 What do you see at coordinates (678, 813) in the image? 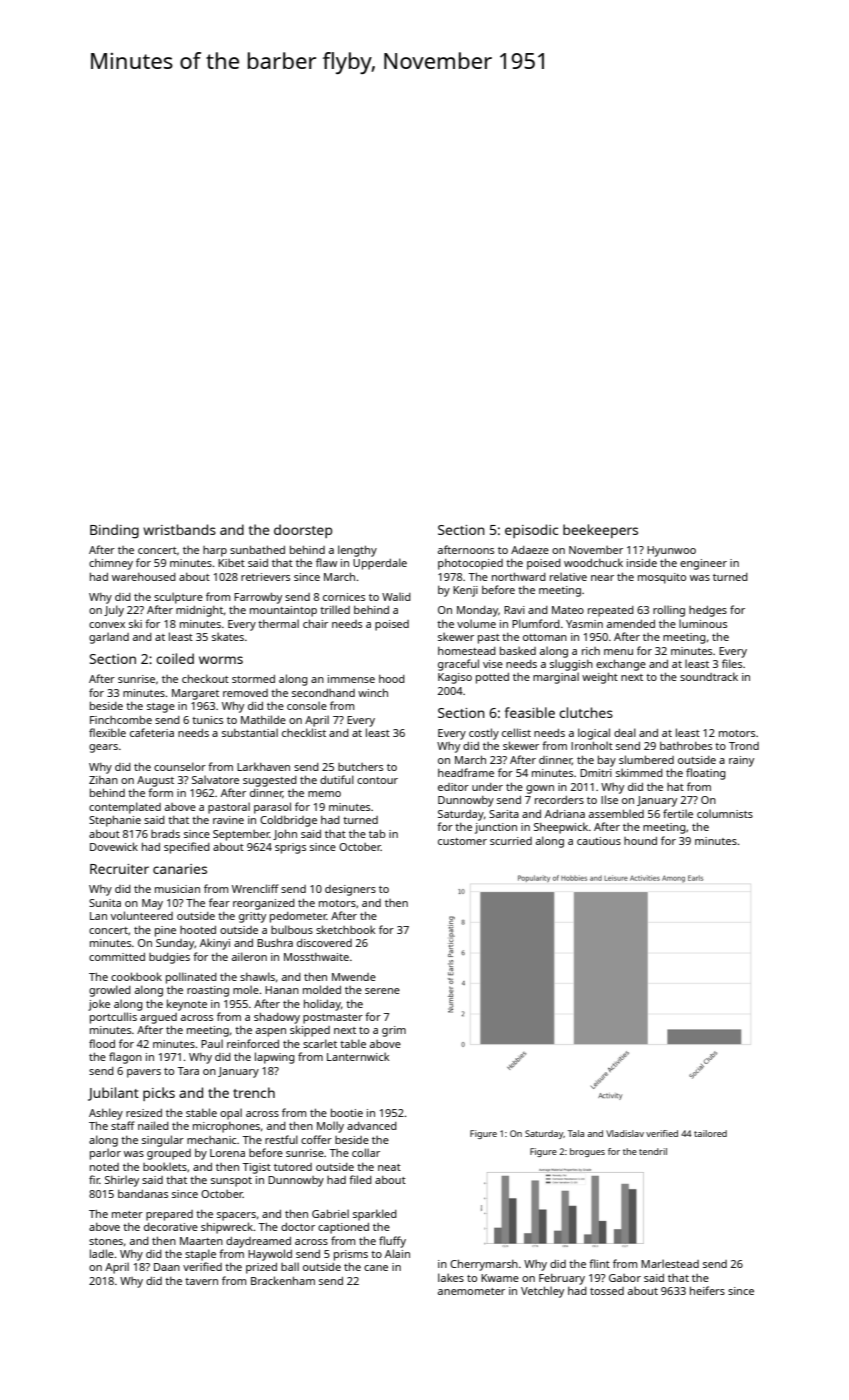
I see `fertile` at bounding box center [678, 813].
